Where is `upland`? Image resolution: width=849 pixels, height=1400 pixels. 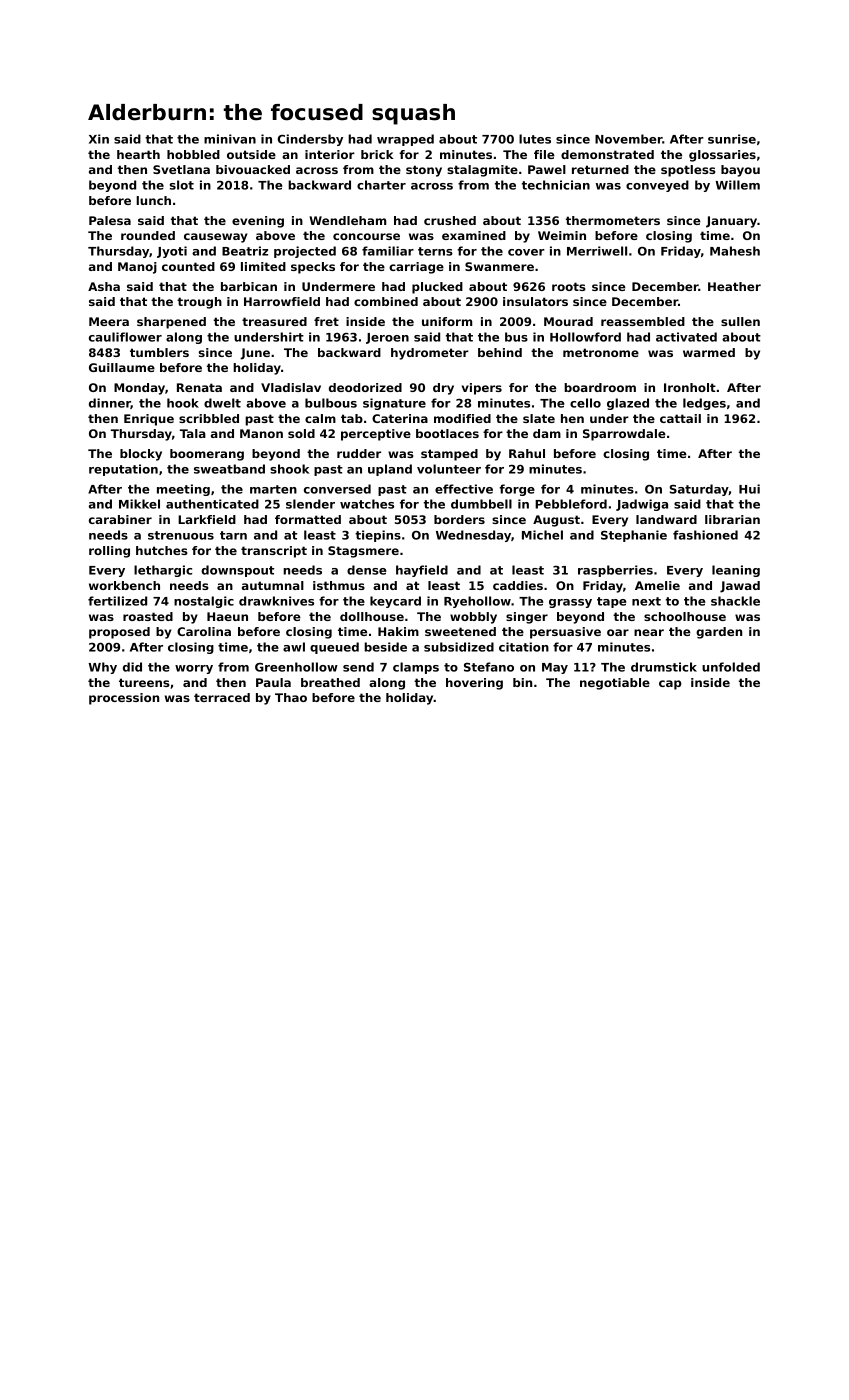 upland is located at coordinates (390, 470).
